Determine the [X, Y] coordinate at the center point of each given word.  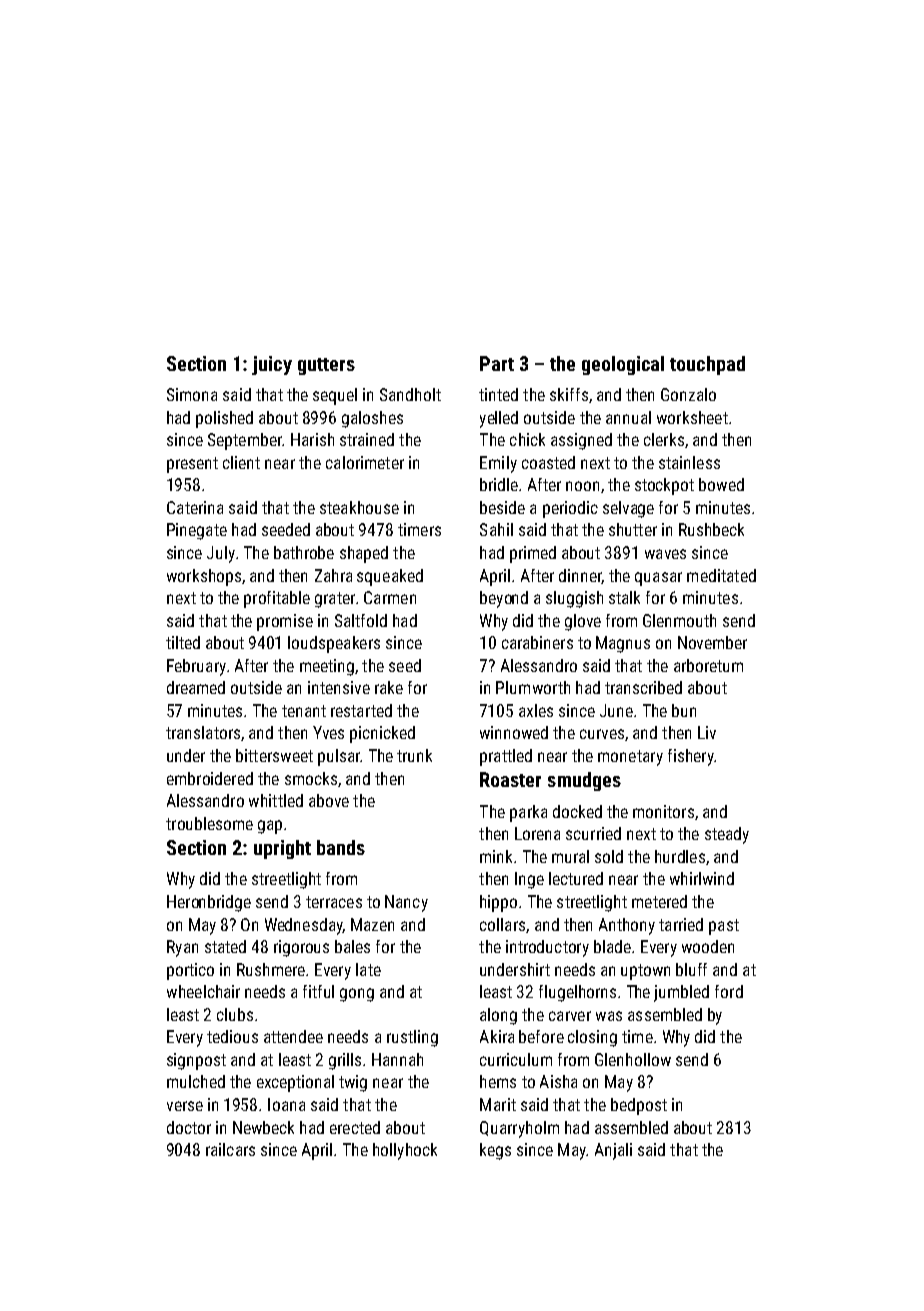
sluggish [574, 599]
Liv [707, 732]
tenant [304, 711]
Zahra [333, 575]
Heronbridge [209, 903]
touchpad [707, 365]
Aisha [558, 1081]
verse [185, 1106]
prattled [506, 757]
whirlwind [702, 878]
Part [497, 363]
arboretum [708, 665]
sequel [335, 396]
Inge [529, 880]
